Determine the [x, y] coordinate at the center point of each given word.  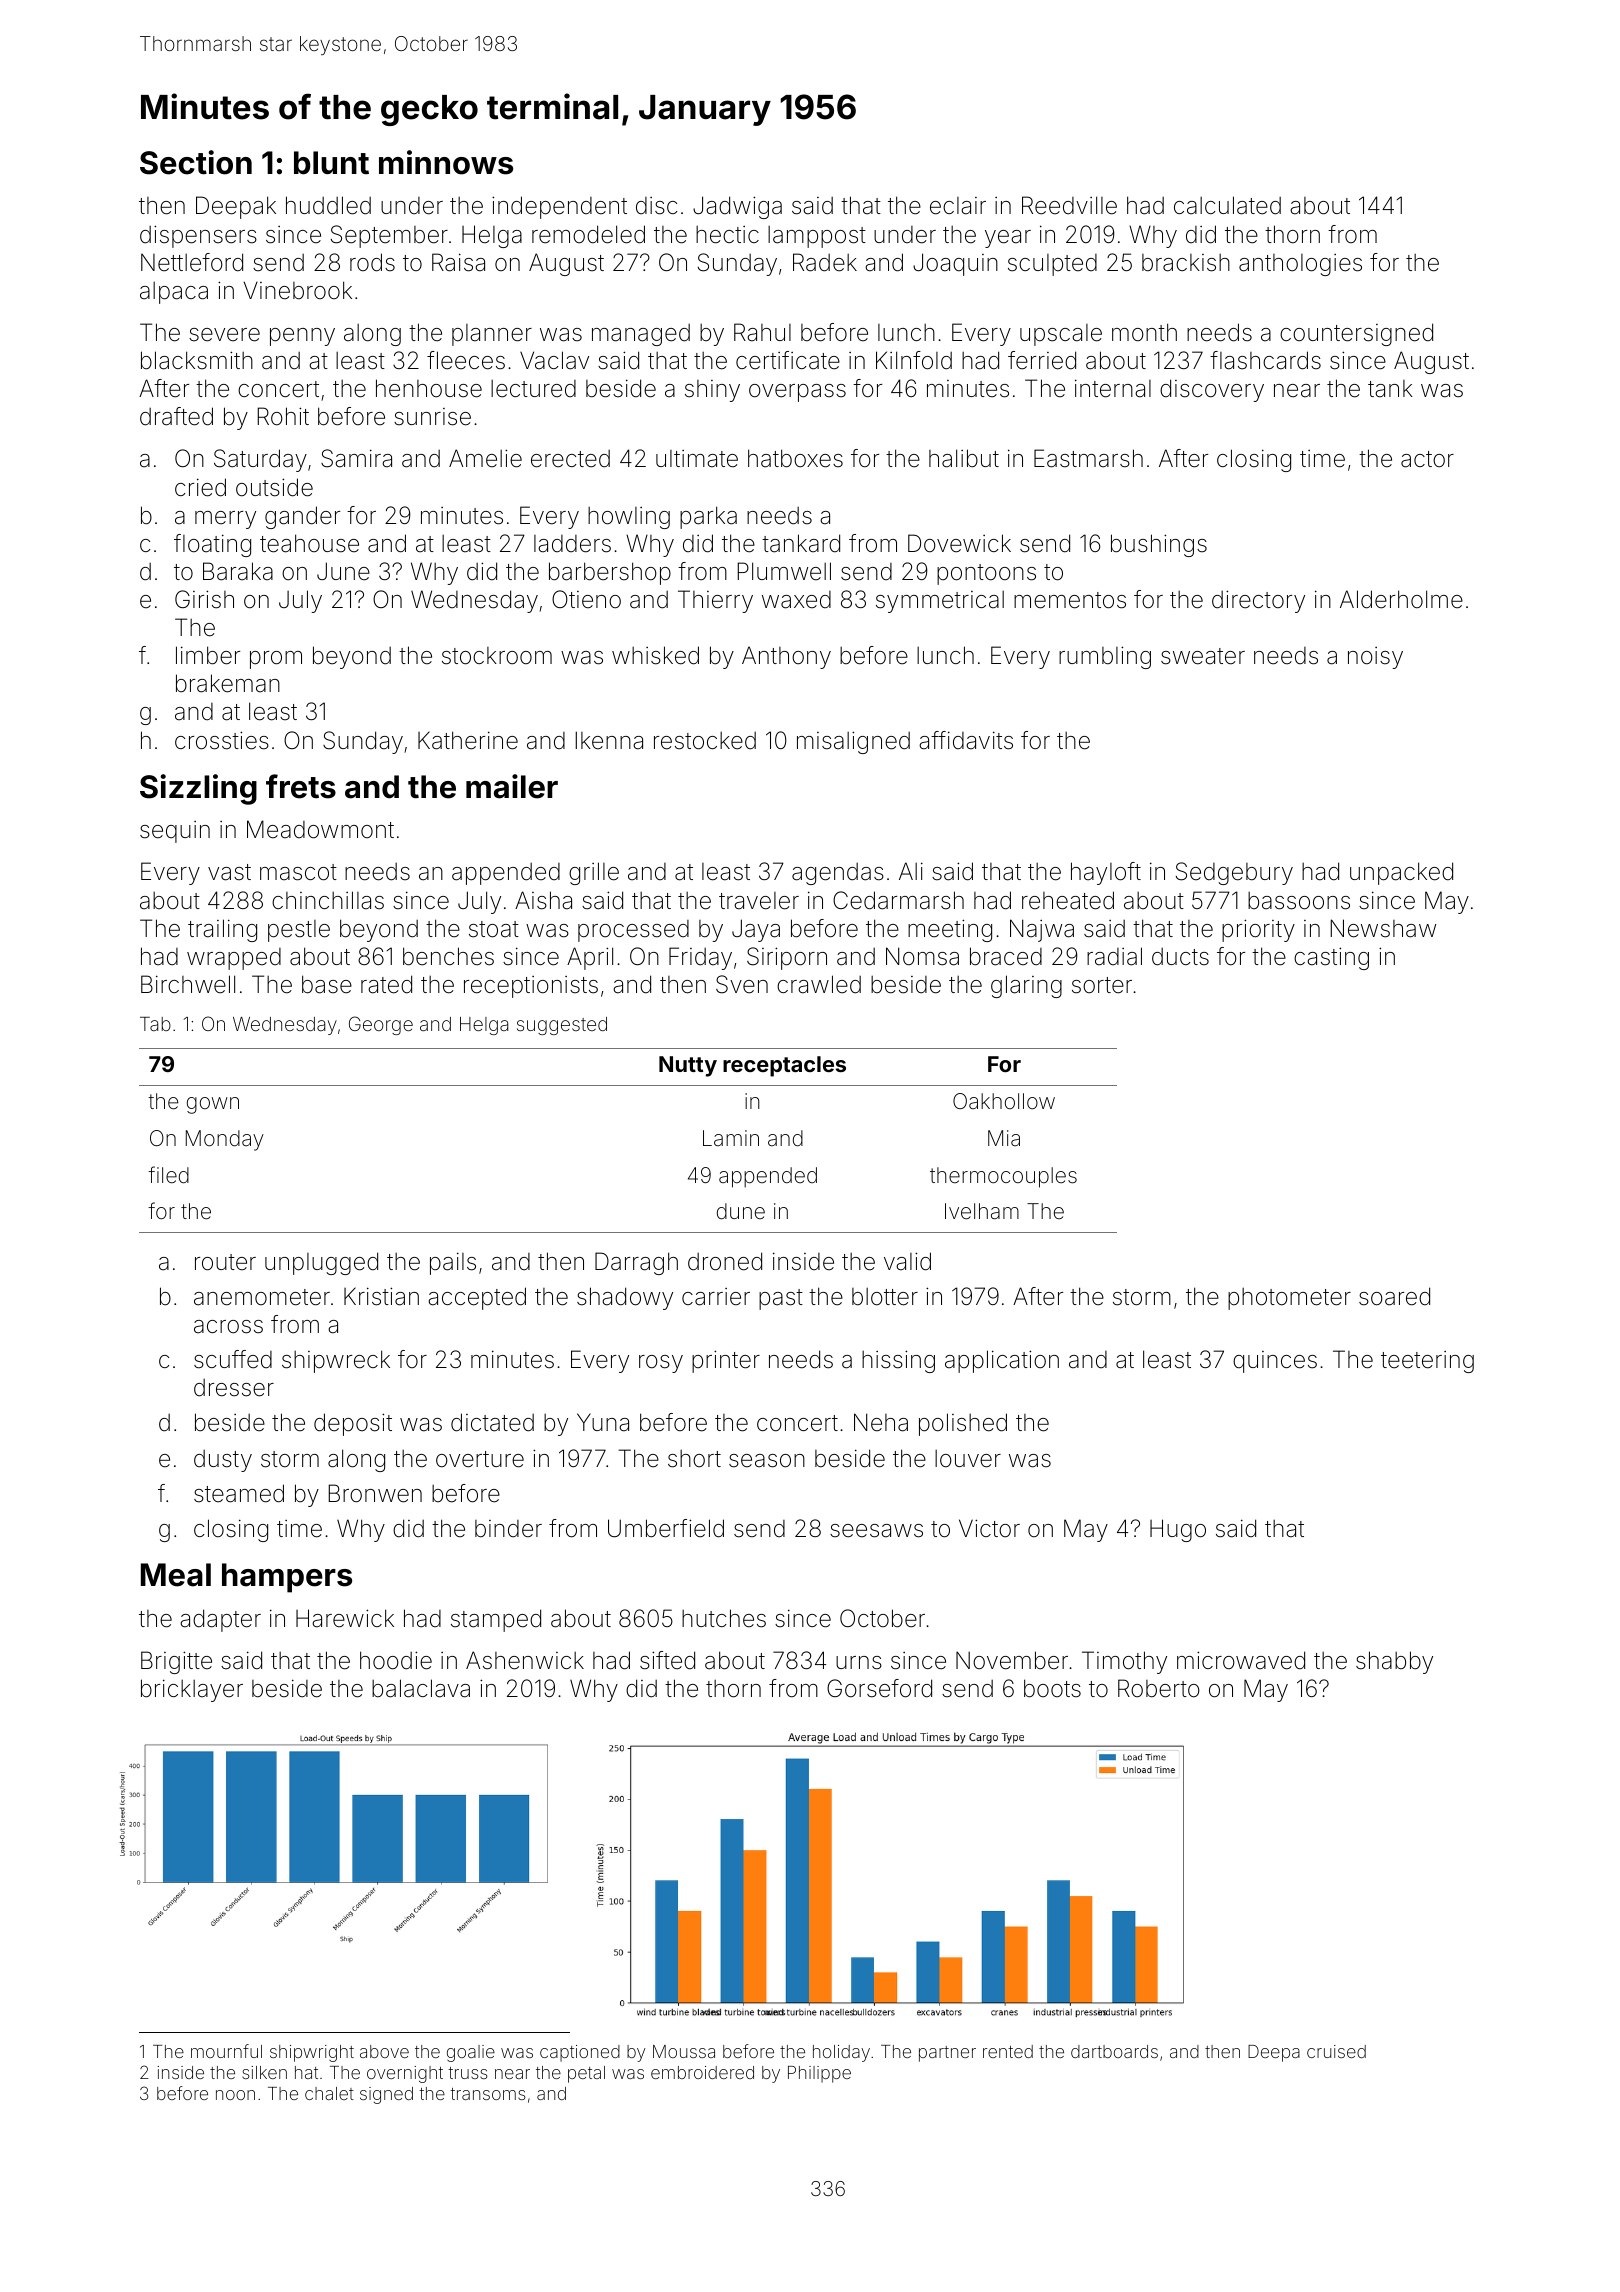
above [384, 2051]
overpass [797, 393]
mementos [1070, 600]
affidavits [966, 740]
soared [1394, 1296]
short [694, 1459]
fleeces [466, 360]
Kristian [381, 1296]
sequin [175, 832]
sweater [1203, 656]
